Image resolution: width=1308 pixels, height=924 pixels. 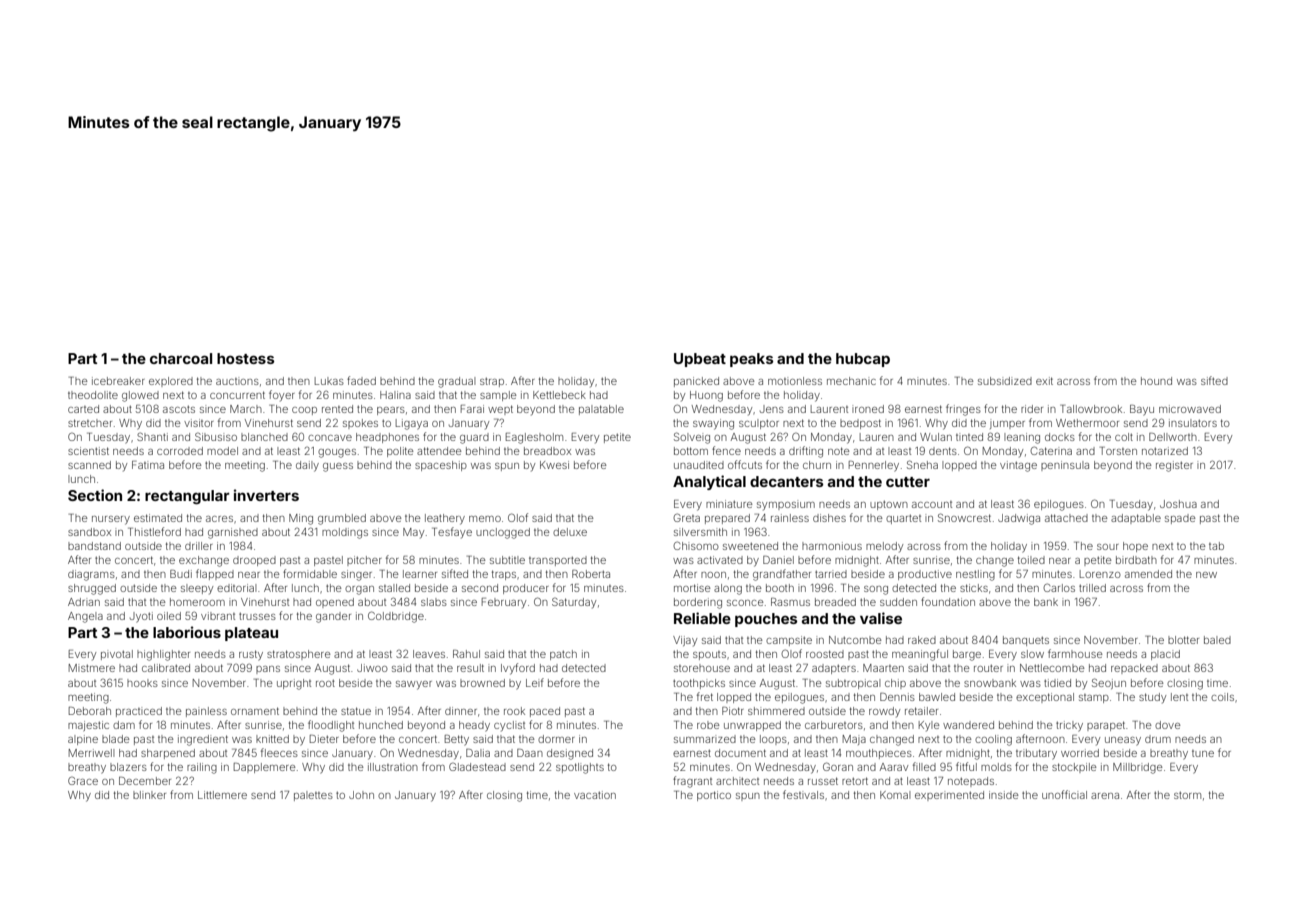 I want to click on toothpicks, so click(x=699, y=684).
